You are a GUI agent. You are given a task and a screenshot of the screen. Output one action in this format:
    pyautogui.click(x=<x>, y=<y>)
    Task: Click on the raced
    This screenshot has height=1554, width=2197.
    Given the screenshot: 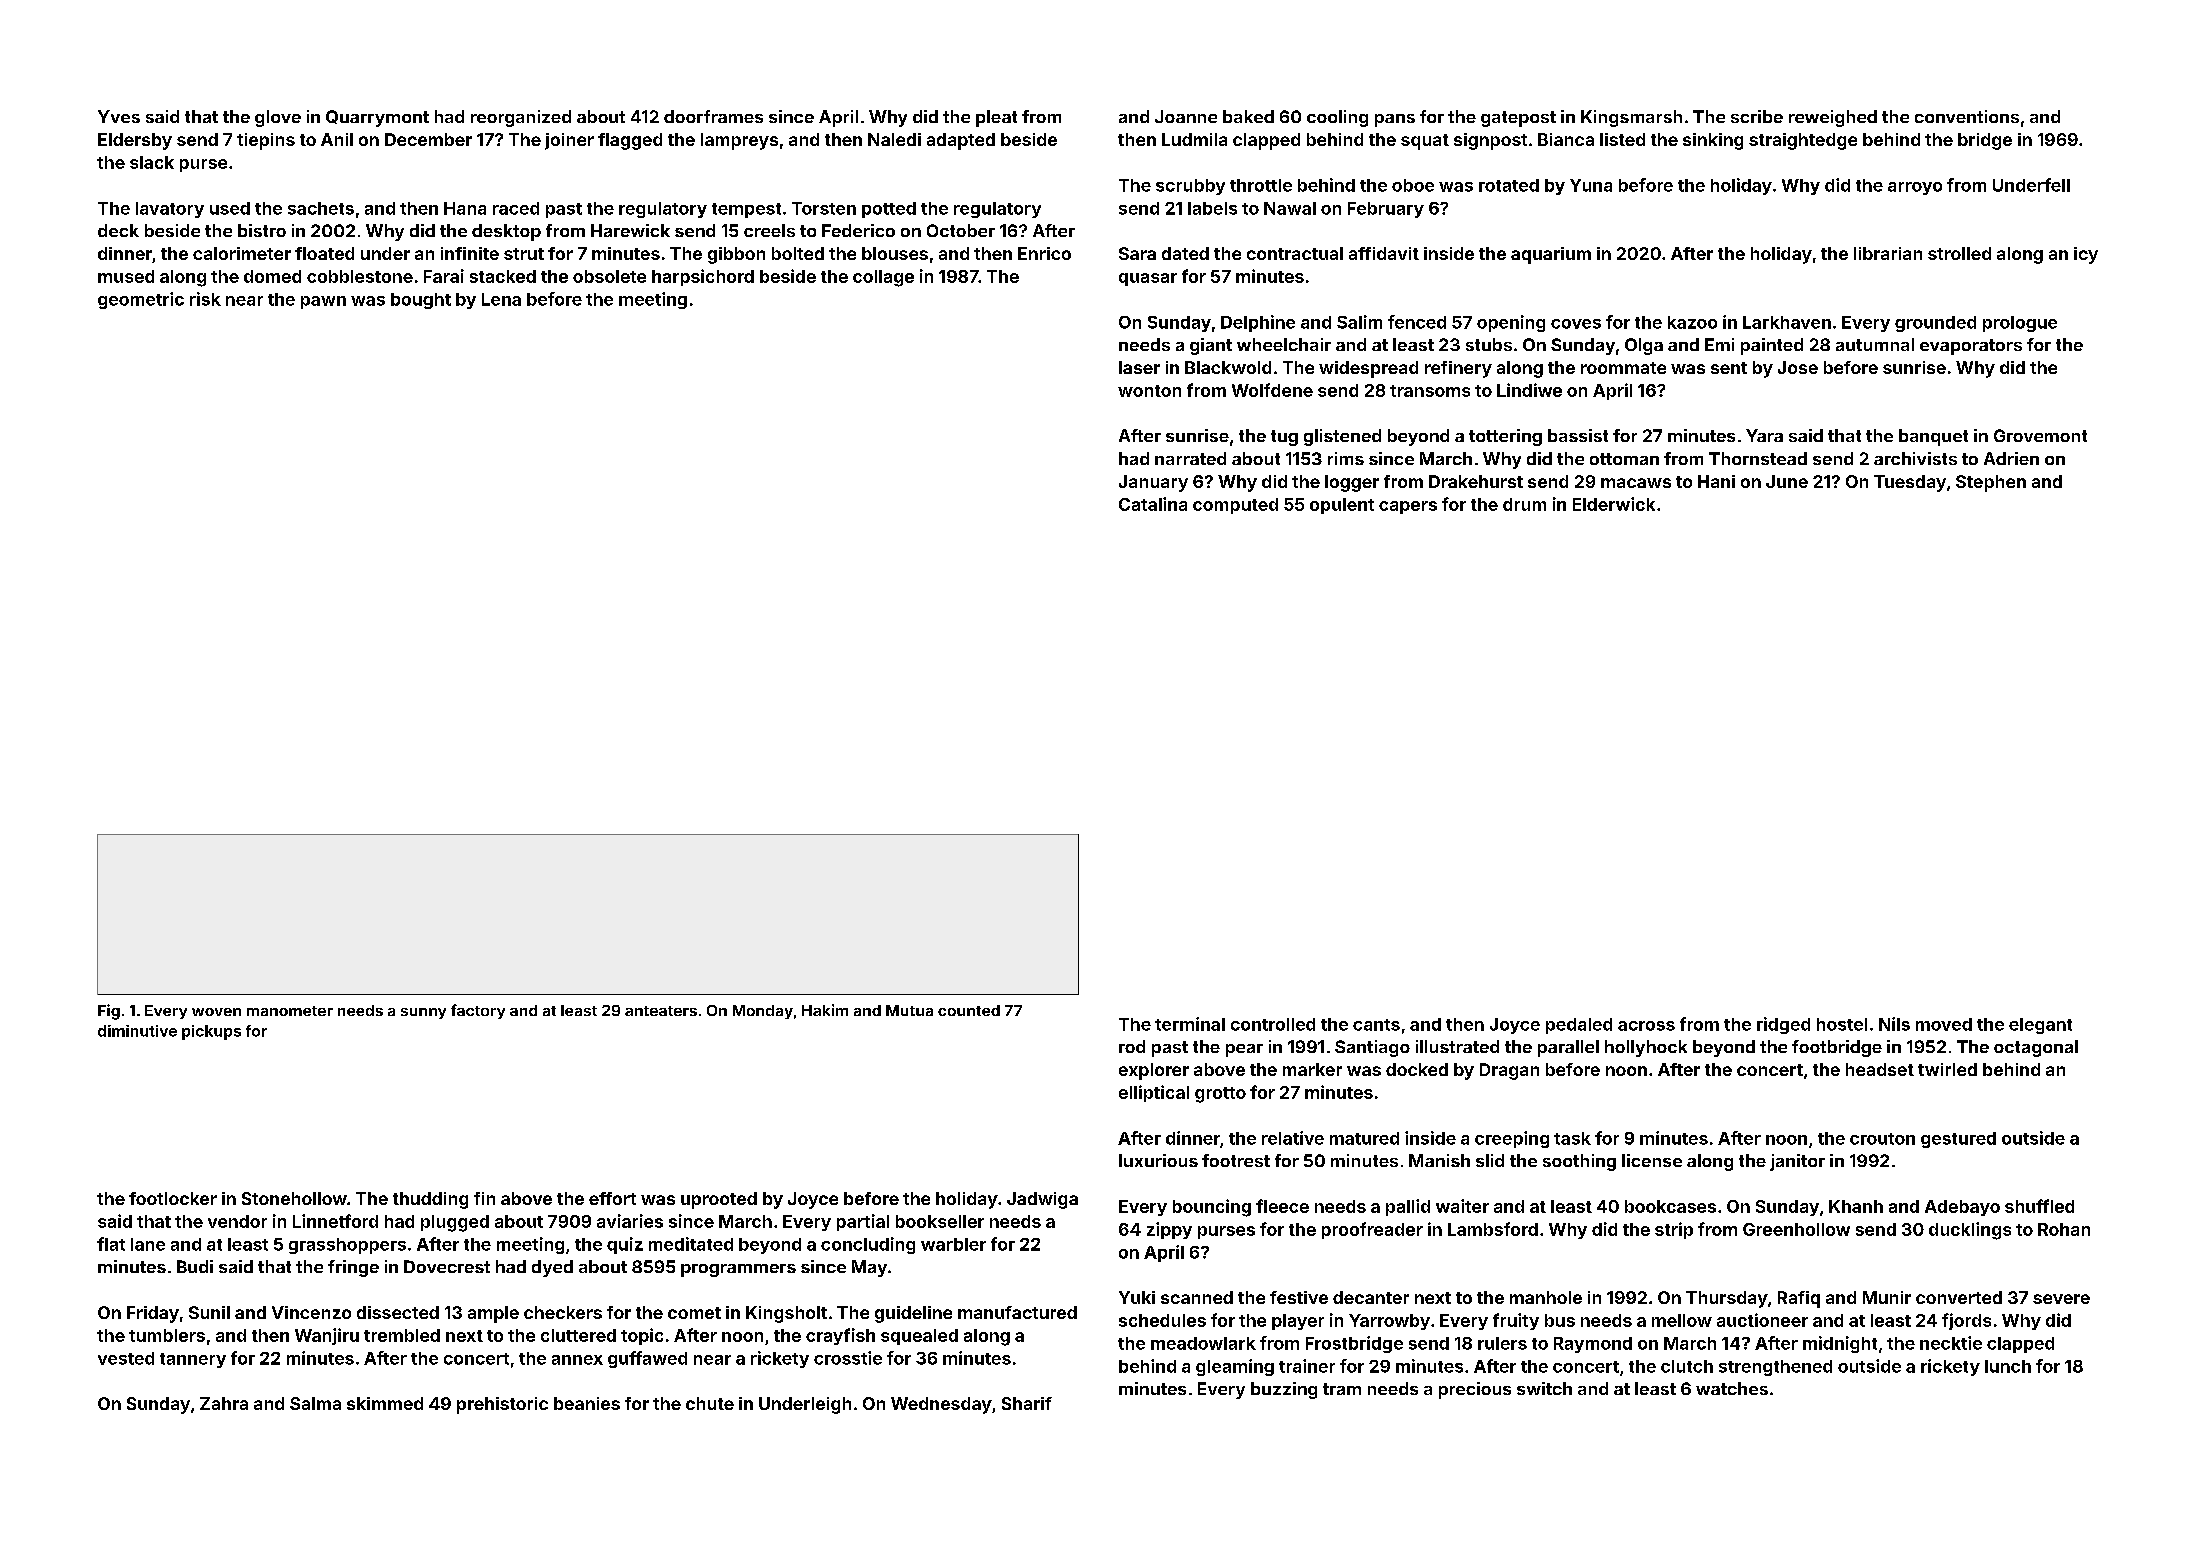 What is the action you would take?
    pyautogui.click(x=516, y=208)
